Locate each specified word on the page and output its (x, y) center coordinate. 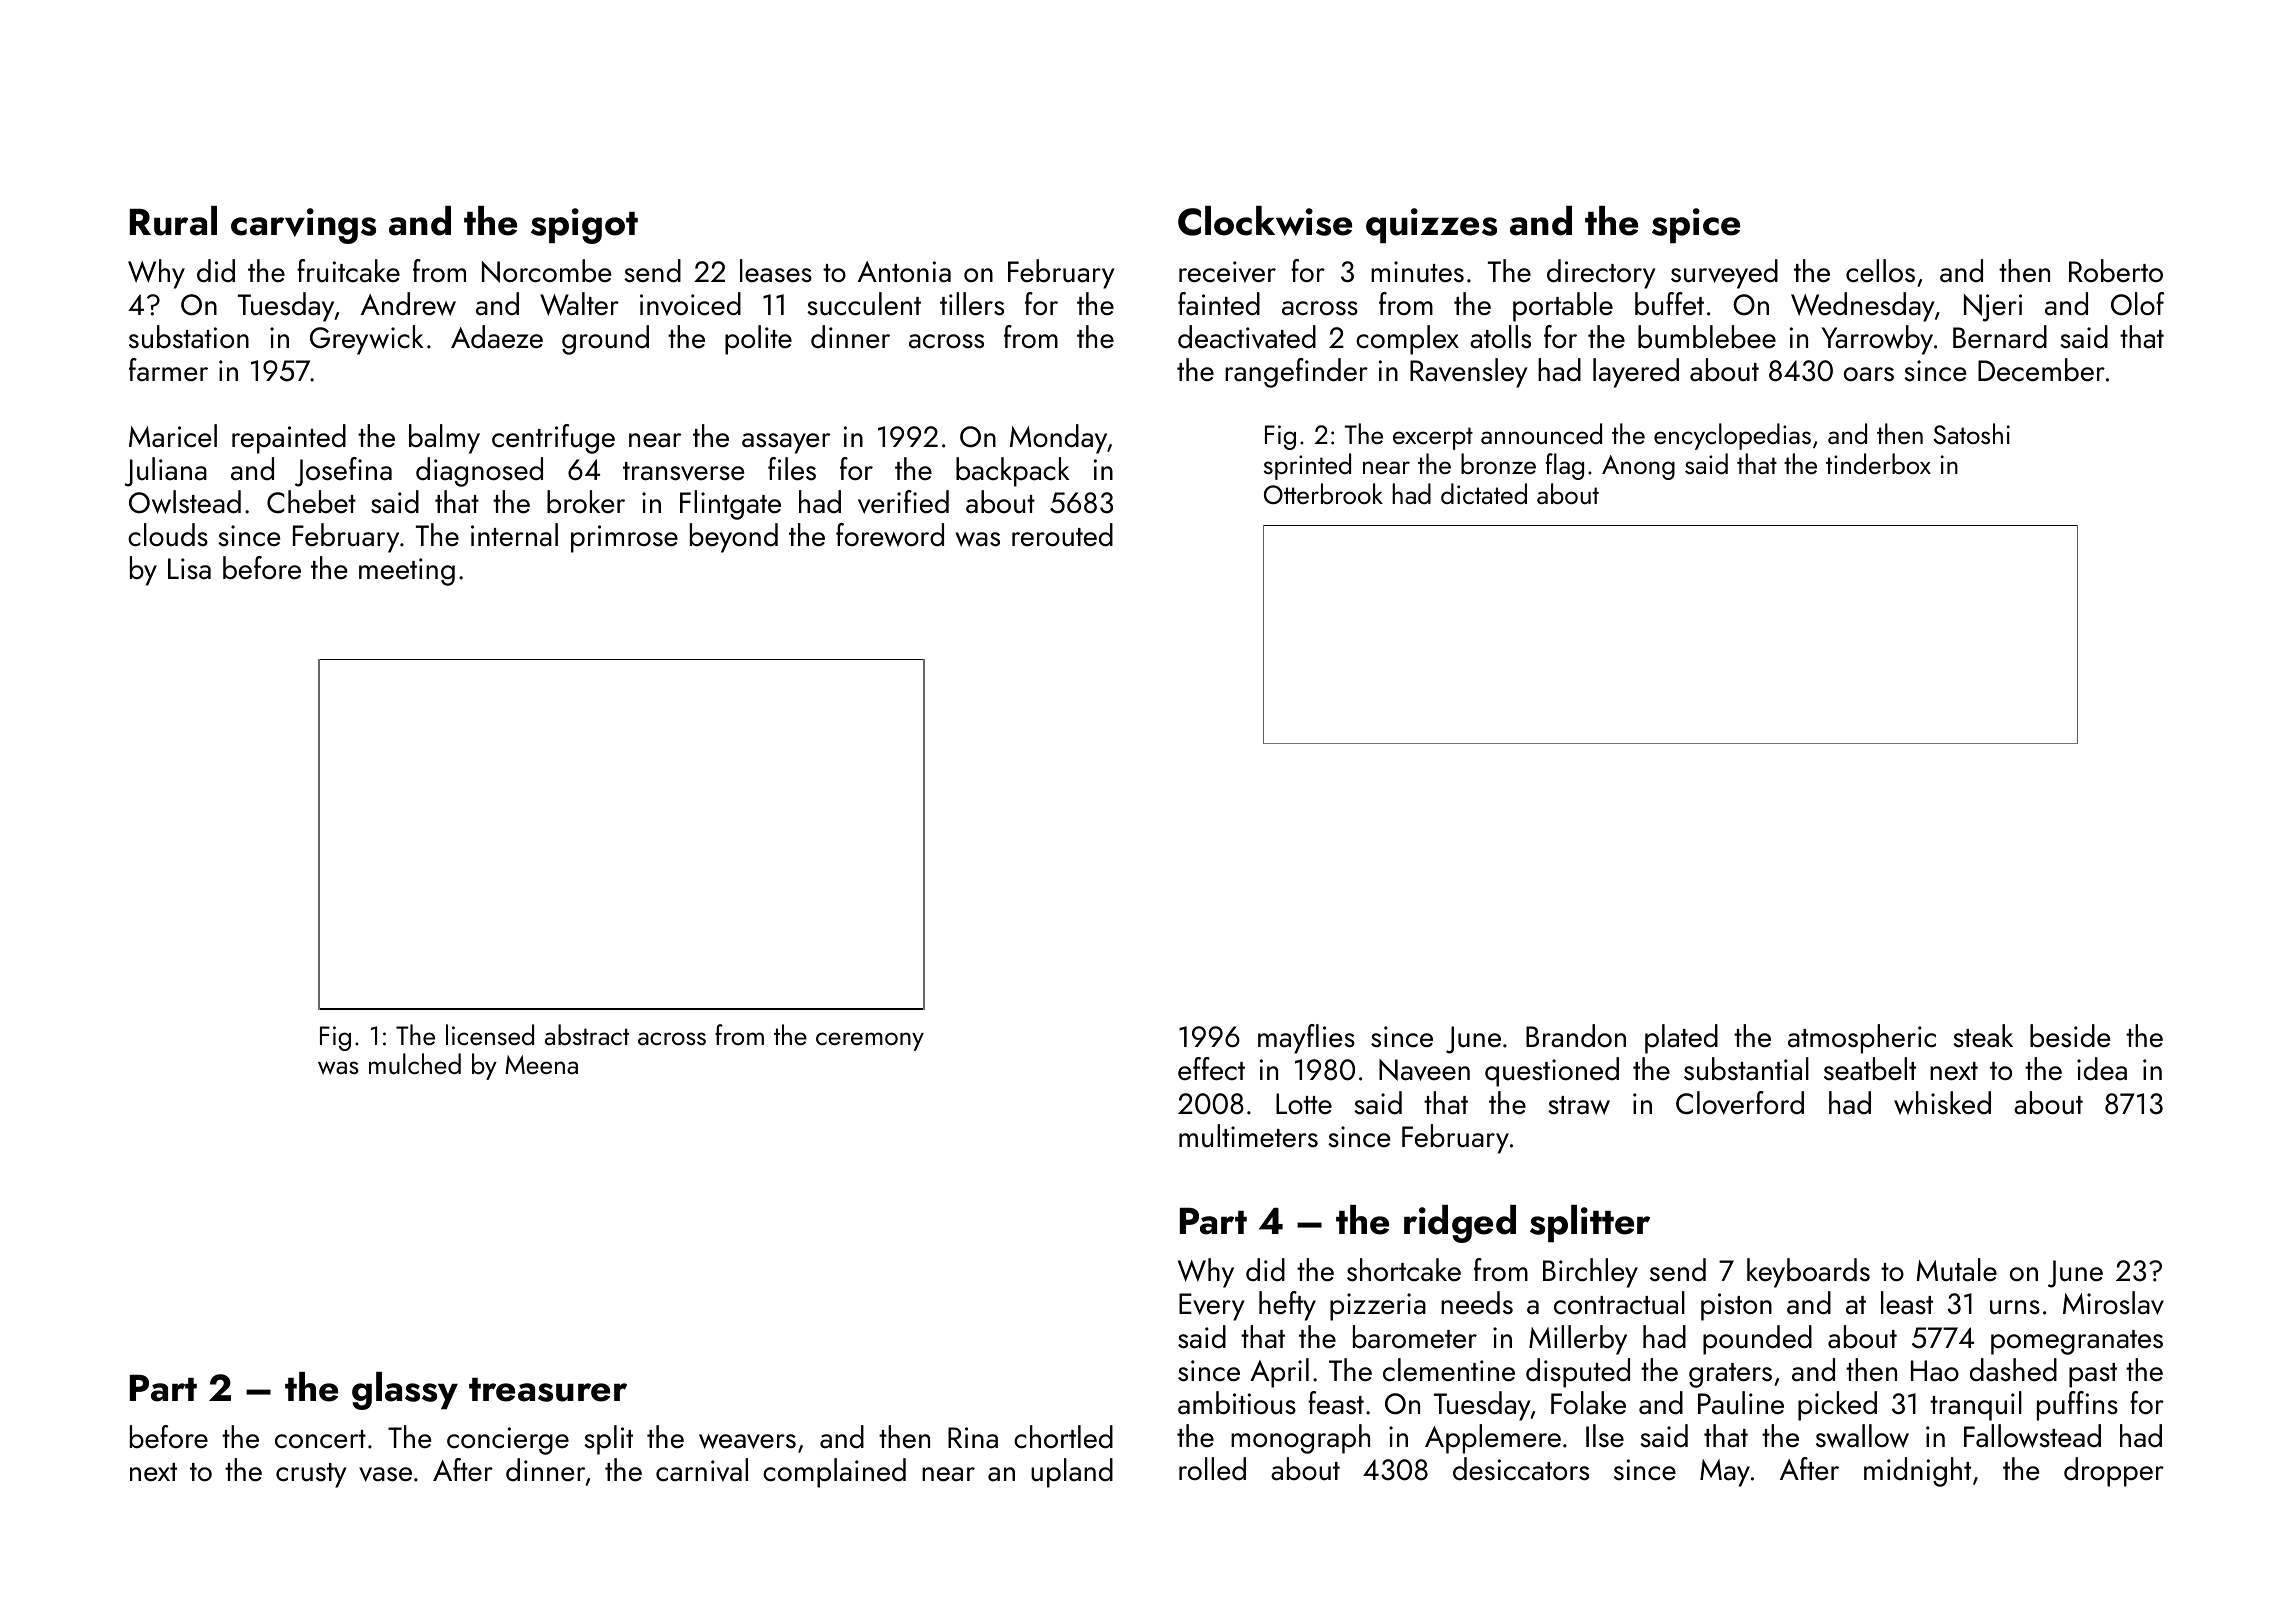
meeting (407, 572)
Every (1211, 1307)
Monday (1058, 439)
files (792, 469)
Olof (2137, 304)
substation (189, 337)
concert (320, 1439)
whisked (1942, 1103)
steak (1983, 1036)
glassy (405, 1391)
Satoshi (1972, 433)
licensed (490, 1034)
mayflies (1306, 1039)
